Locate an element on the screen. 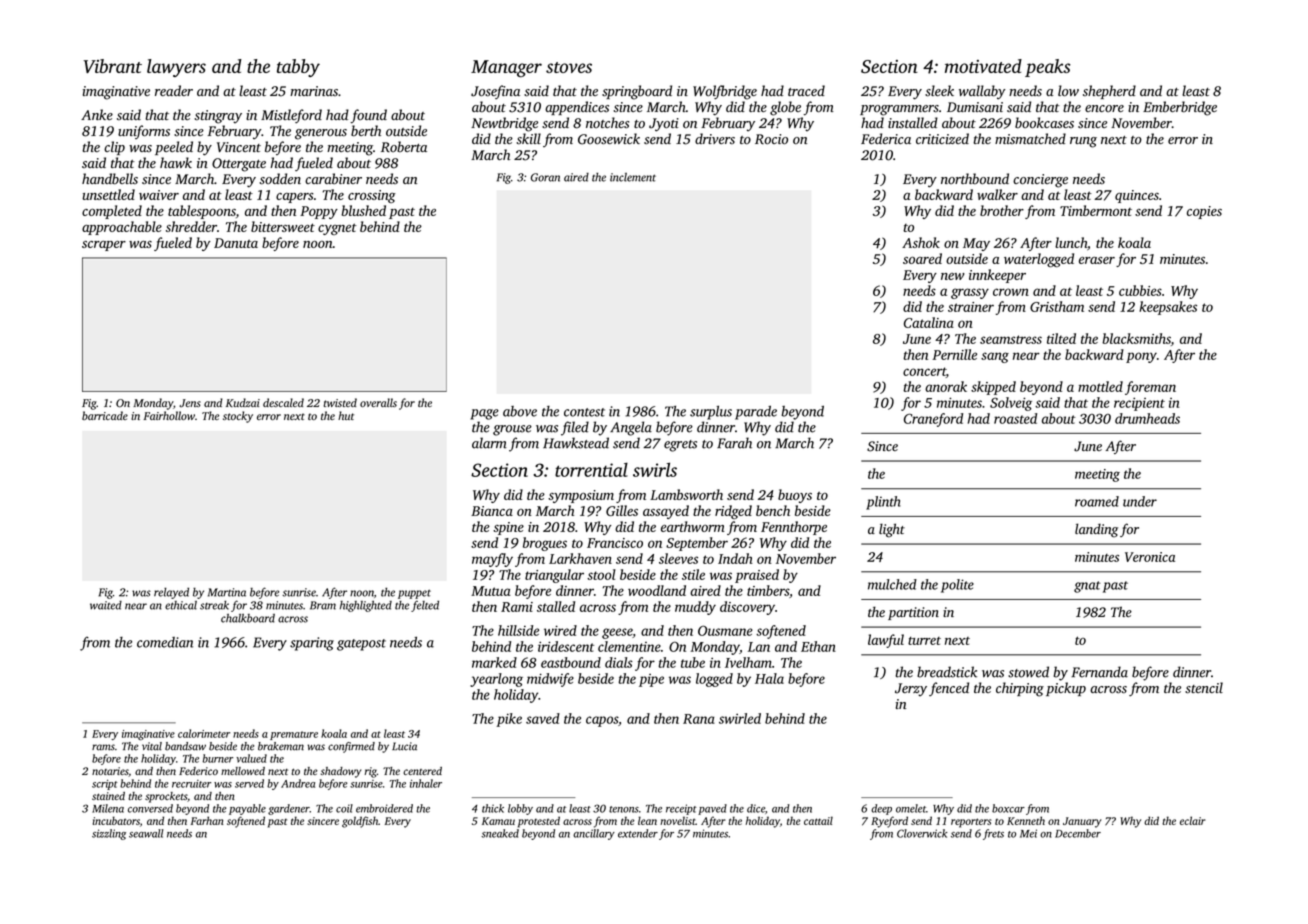  stoves is located at coordinates (569, 67).
